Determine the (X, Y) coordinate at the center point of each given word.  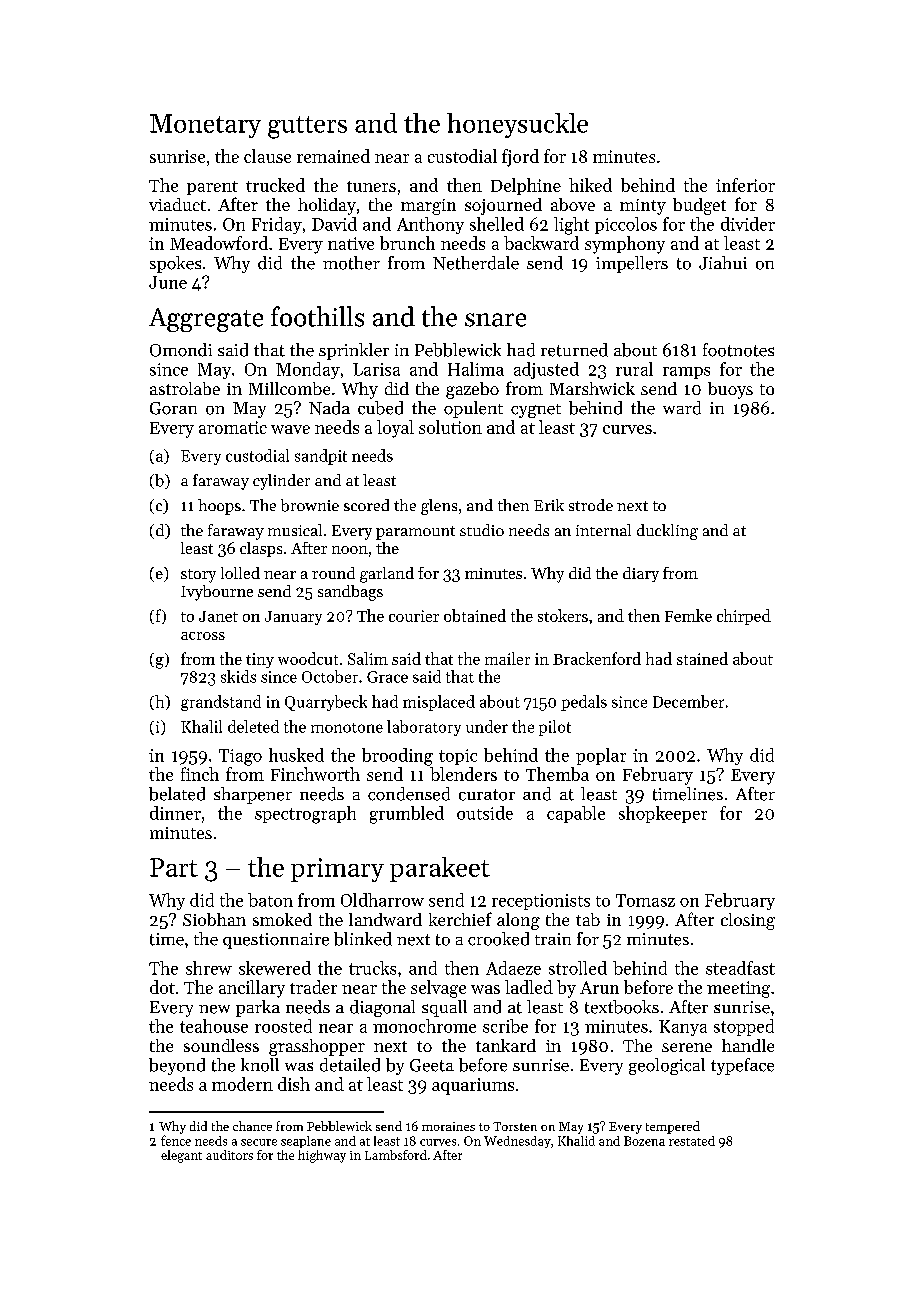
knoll (260, 1065)
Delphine (526, 186)
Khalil (201, 726)
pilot (555, 728)
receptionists (541, 902)
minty (643, 207)
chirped (744, 617)
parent (212, 188)
